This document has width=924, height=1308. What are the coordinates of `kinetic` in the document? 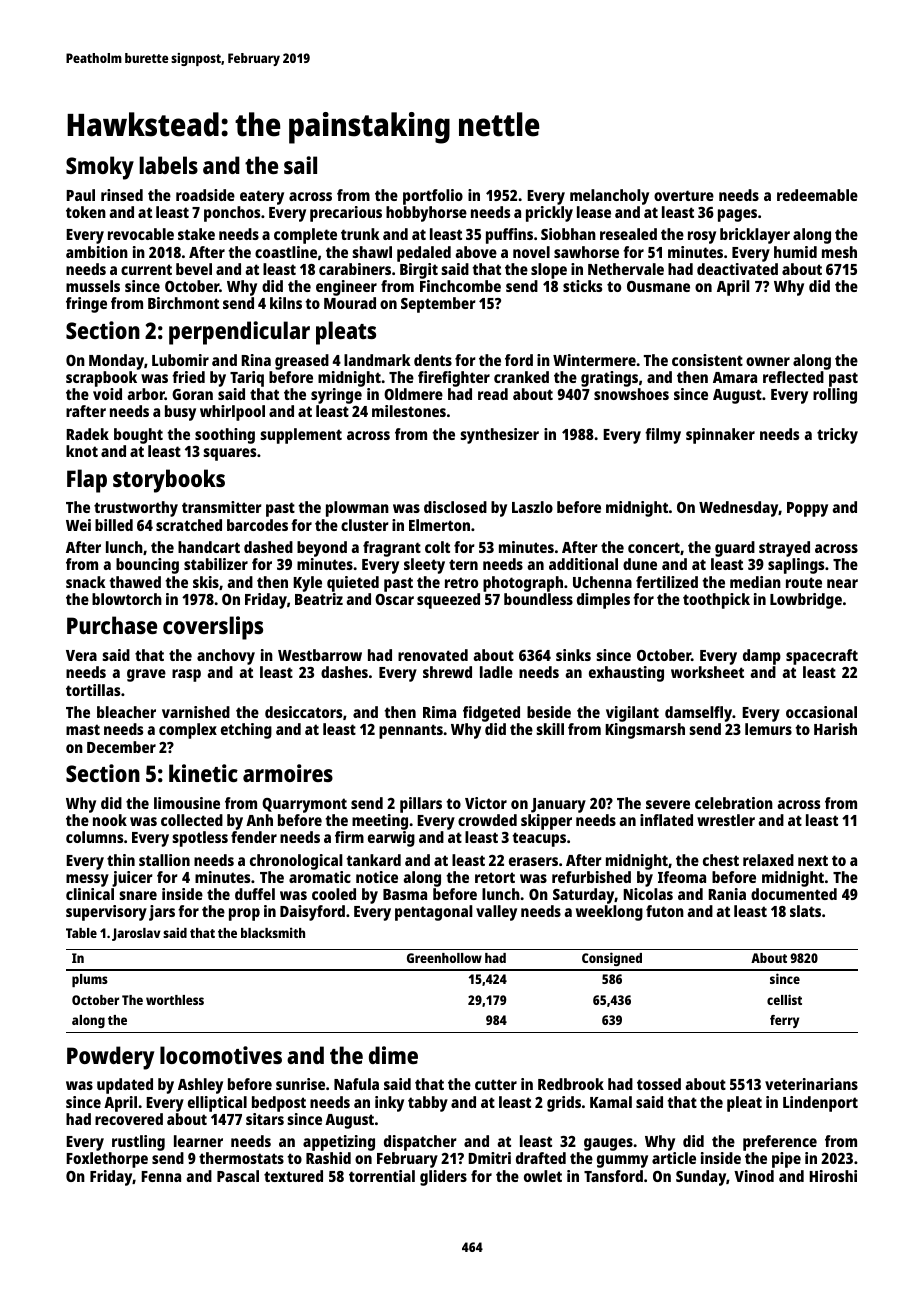 It's located at (203, 773).
